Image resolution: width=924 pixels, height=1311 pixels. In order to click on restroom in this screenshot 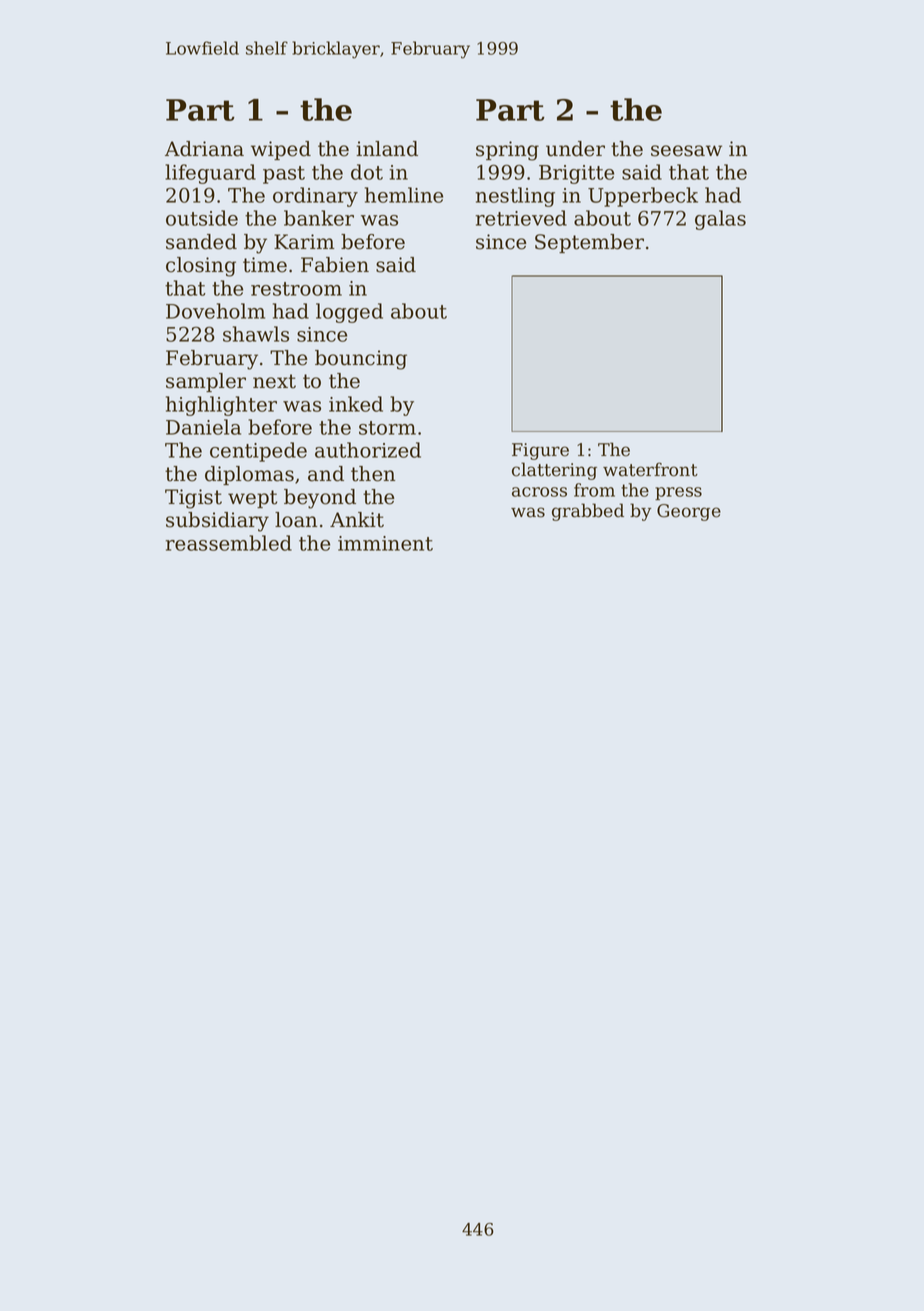, I will do `click(296, 289)`.
